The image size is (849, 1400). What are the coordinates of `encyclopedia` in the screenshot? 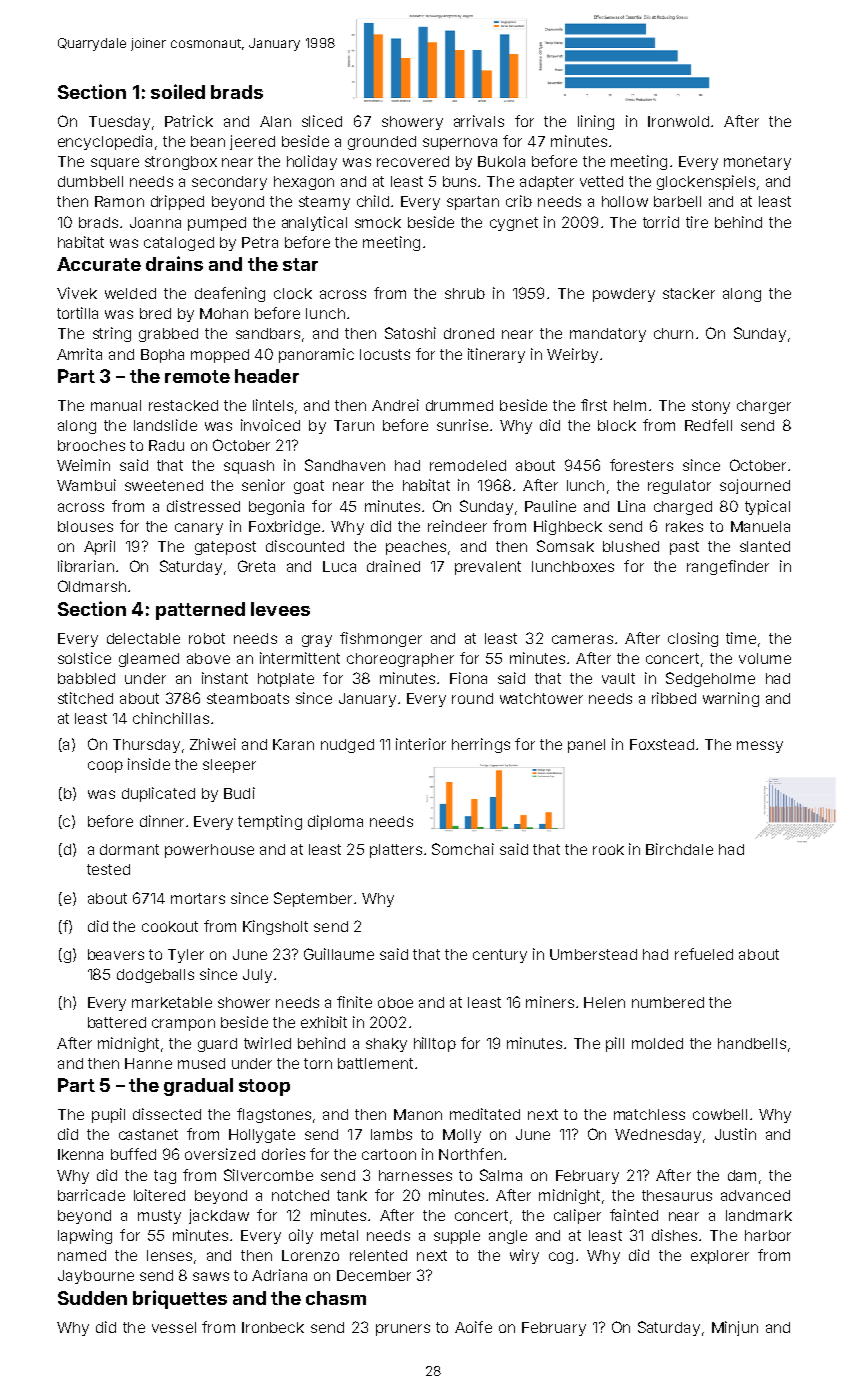 It's located at (105, 142).
